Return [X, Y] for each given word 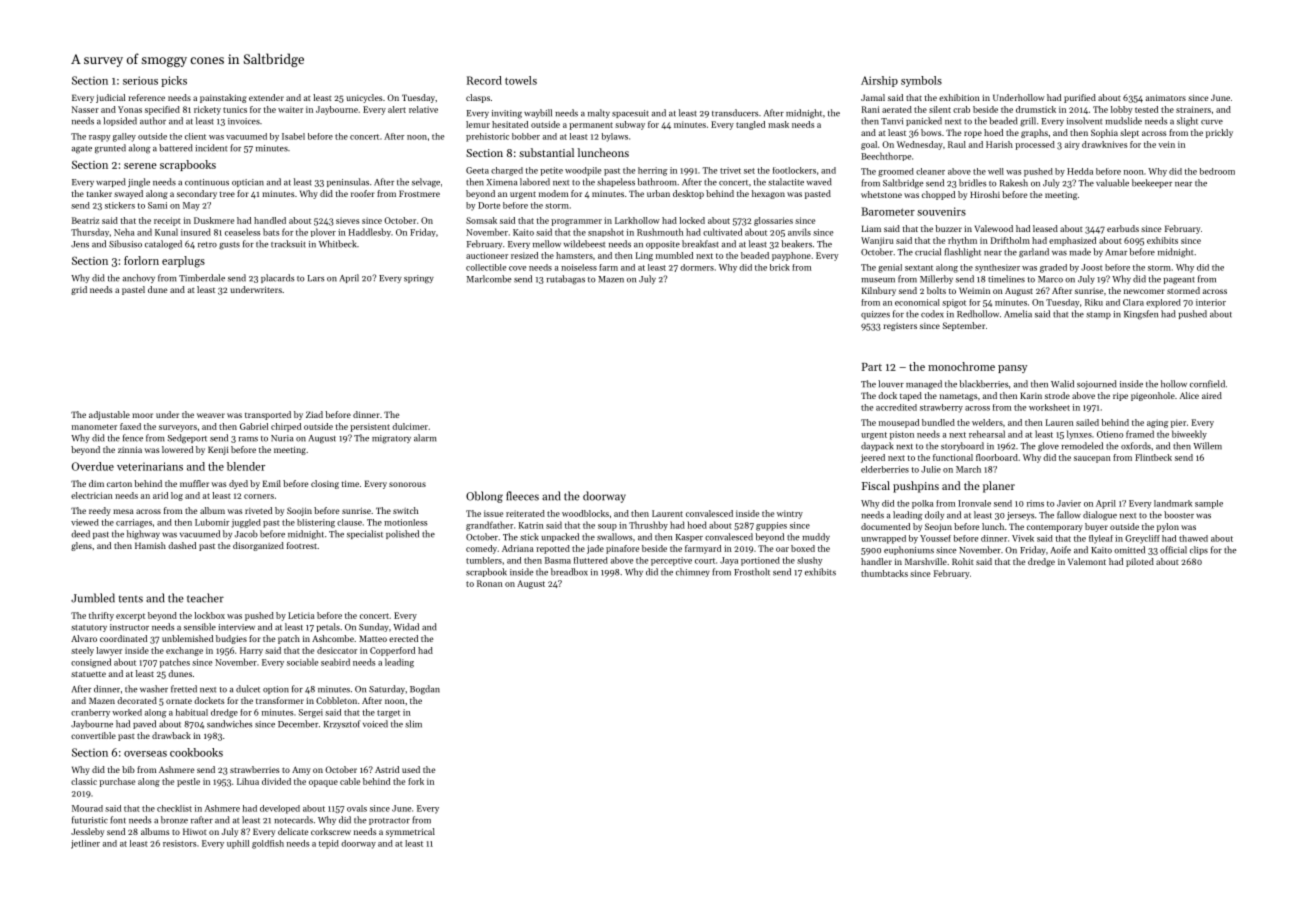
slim [413, 724]
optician [248, 183]
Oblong [484, 497]
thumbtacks [884, 573]
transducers [735, 113]
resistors [180, 843]
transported [268, 415]
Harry [251, 651]
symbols [921, 81]
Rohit [963, 561]
